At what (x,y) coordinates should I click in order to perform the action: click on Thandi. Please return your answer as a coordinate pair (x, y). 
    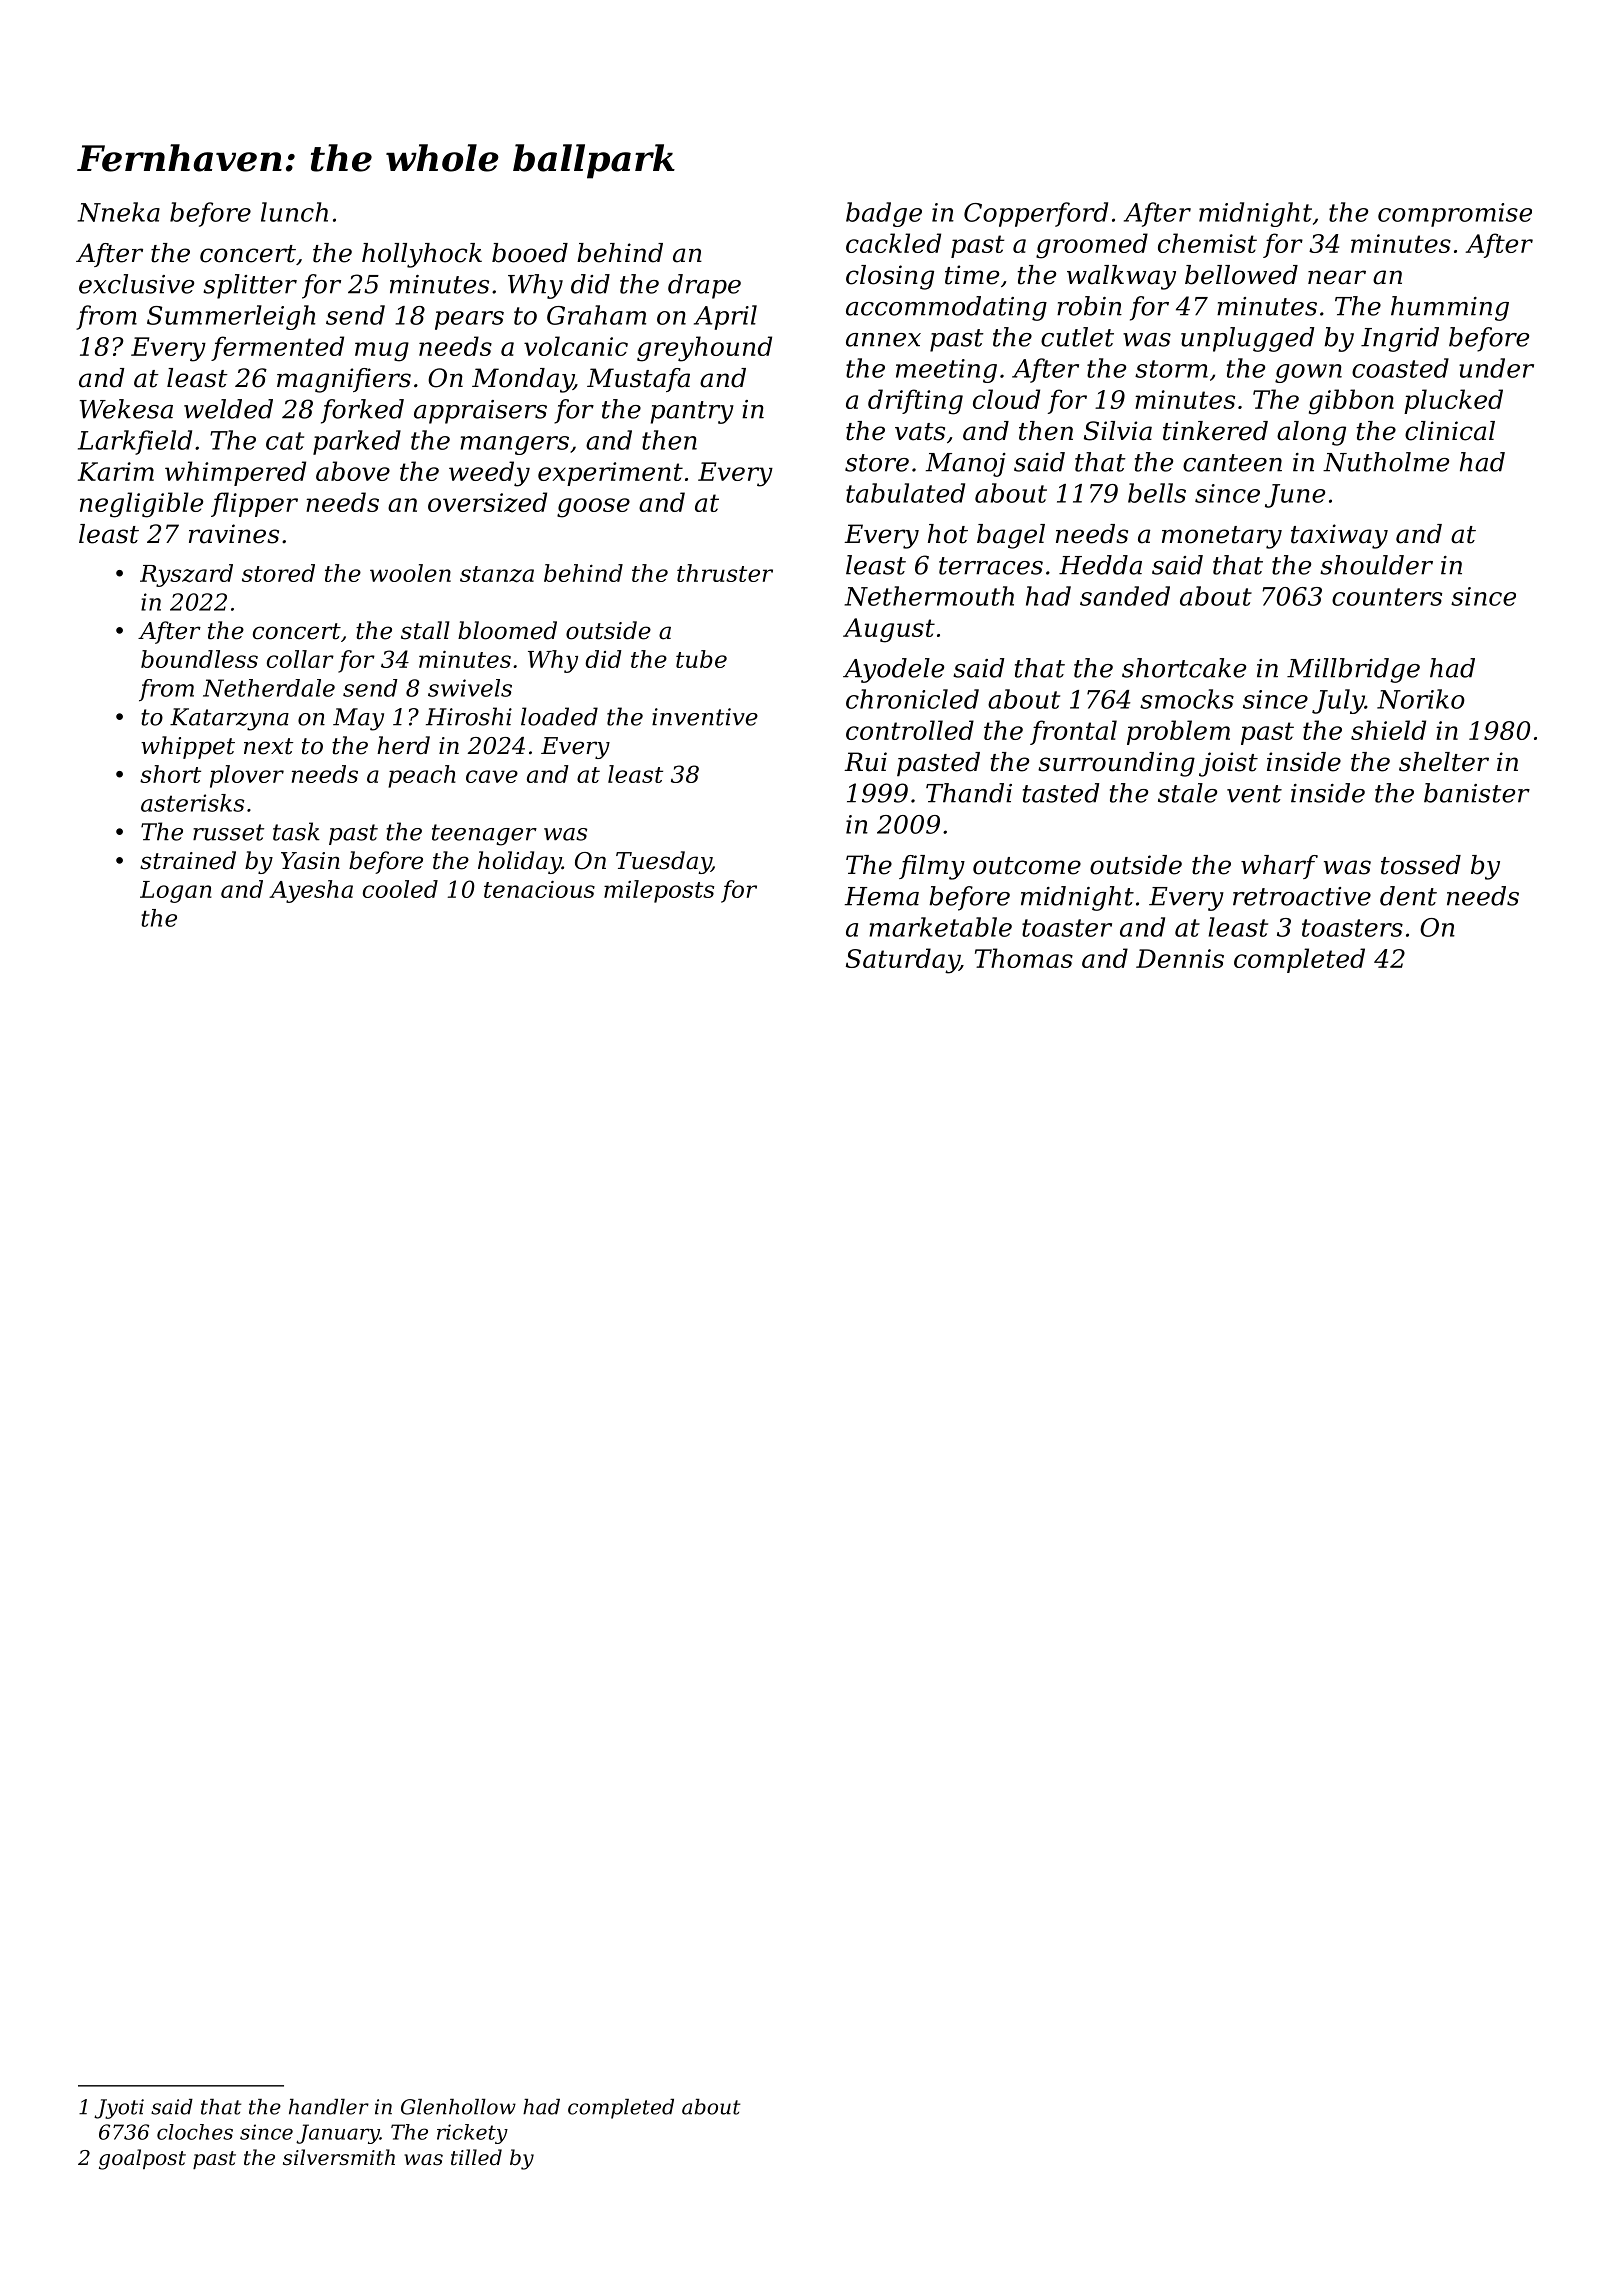
    Looking at the image, I should click on (969, 793).
